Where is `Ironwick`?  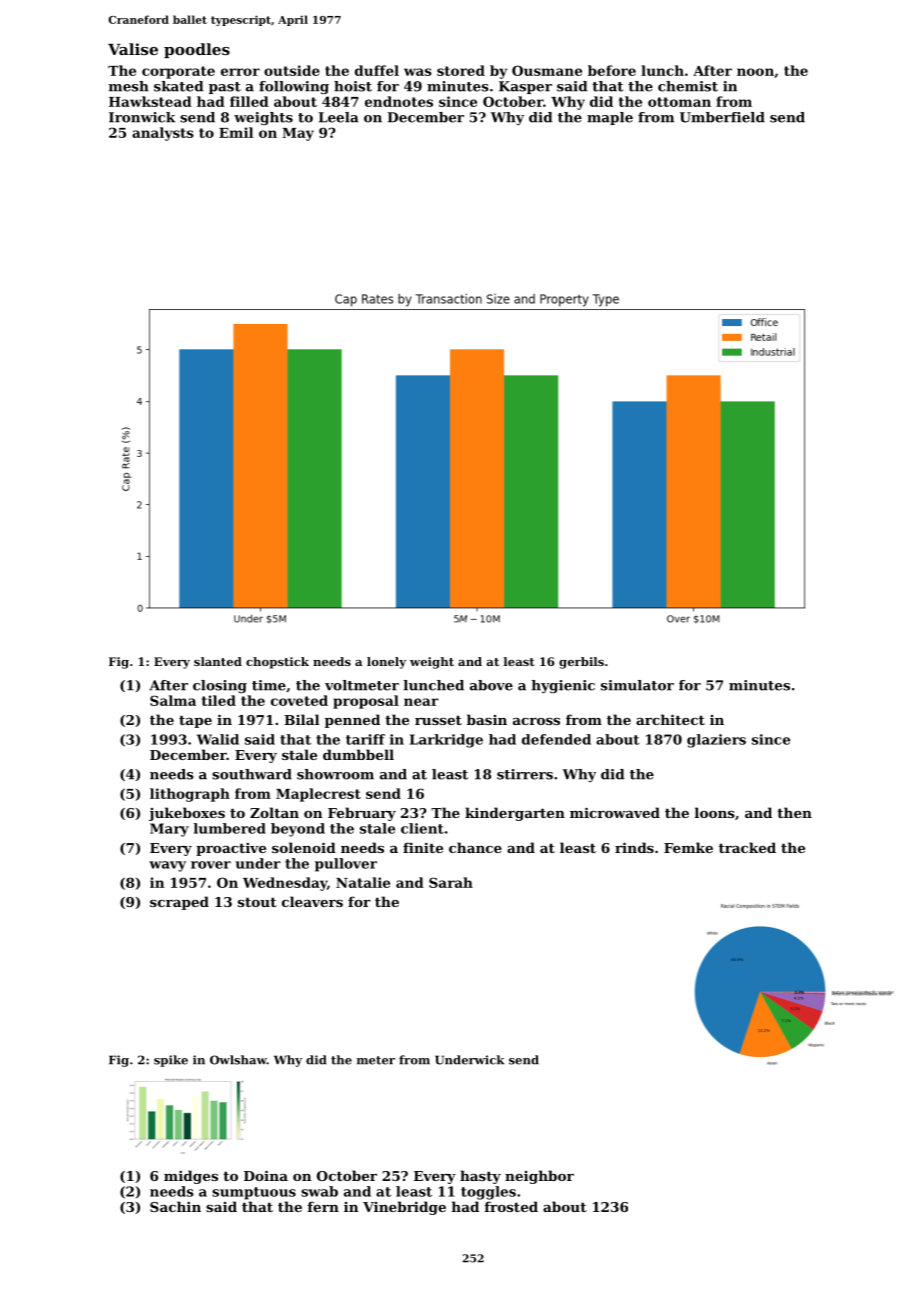
Ironwick is located at coordinates (142, 117).
